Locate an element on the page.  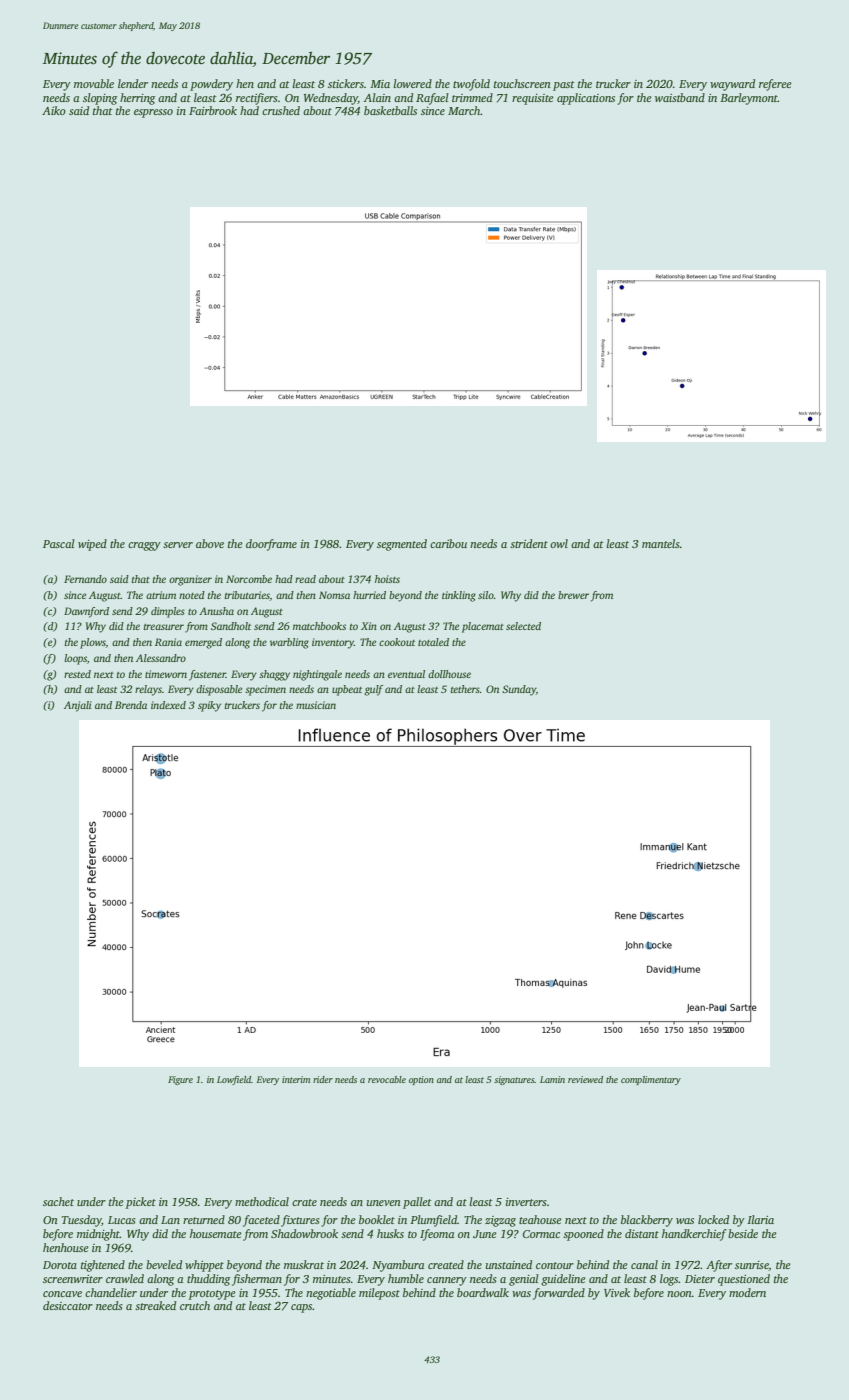
stickers is located at coordinates (346, 83).
